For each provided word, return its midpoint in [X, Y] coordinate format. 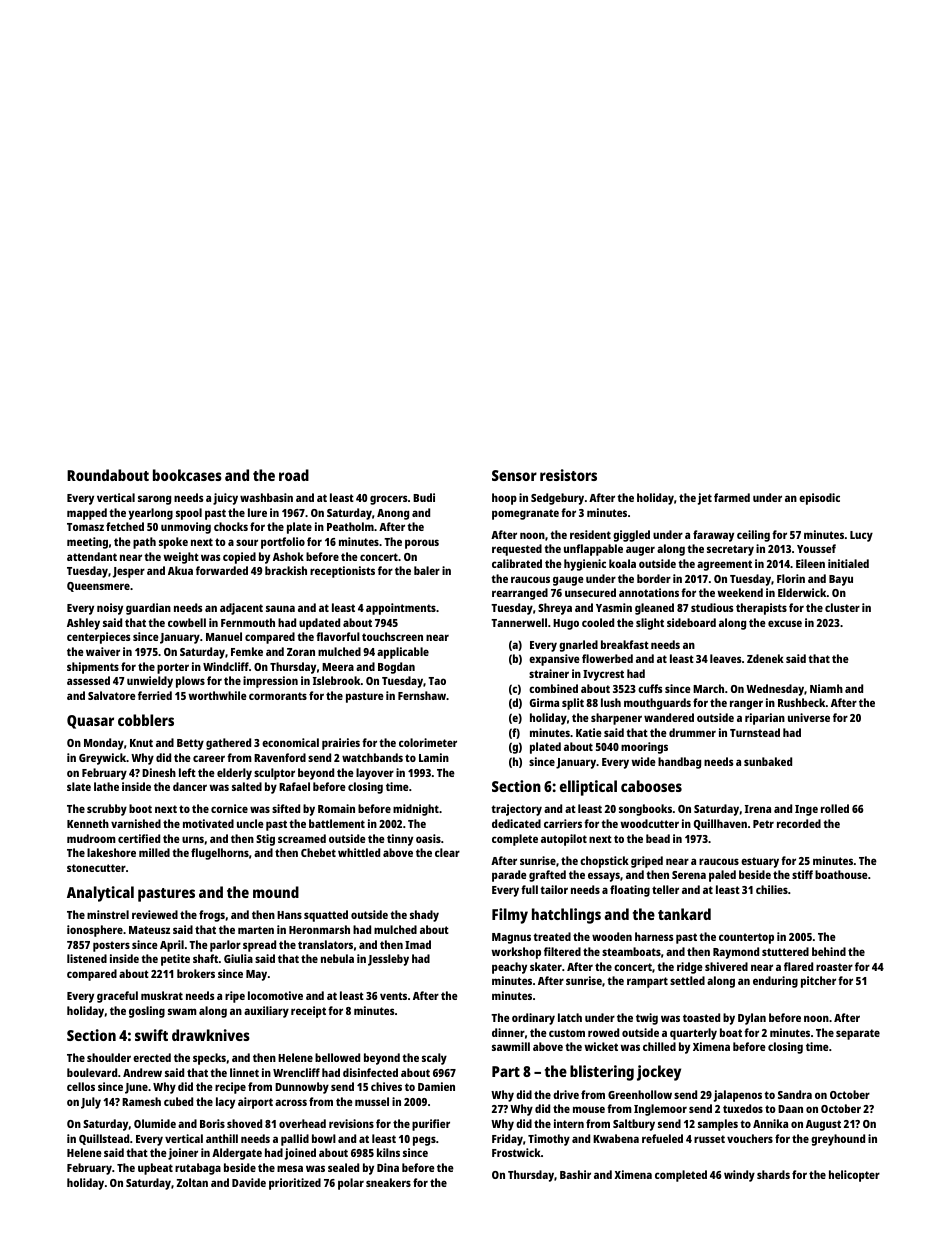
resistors [568, 475]
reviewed [155, 914]
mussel [372, 1101]
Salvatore [112, 695]
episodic [819, 499]
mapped [87, 514]
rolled [835, 808]
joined [300, 1154]
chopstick [604, 862]
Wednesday [775, 690]
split [573, 704]
